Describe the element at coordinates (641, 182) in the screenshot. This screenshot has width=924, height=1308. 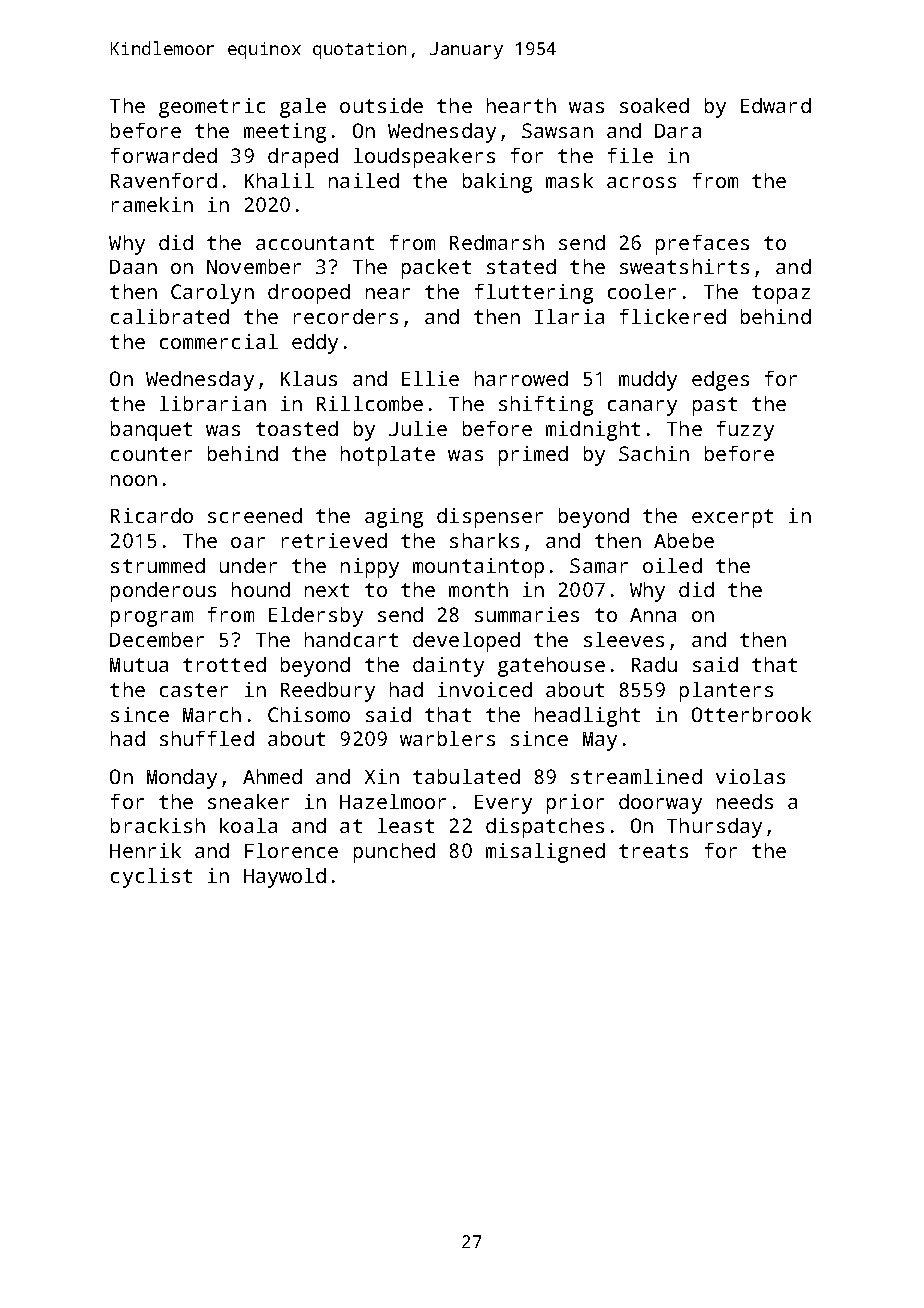
I see `across` at that location.
